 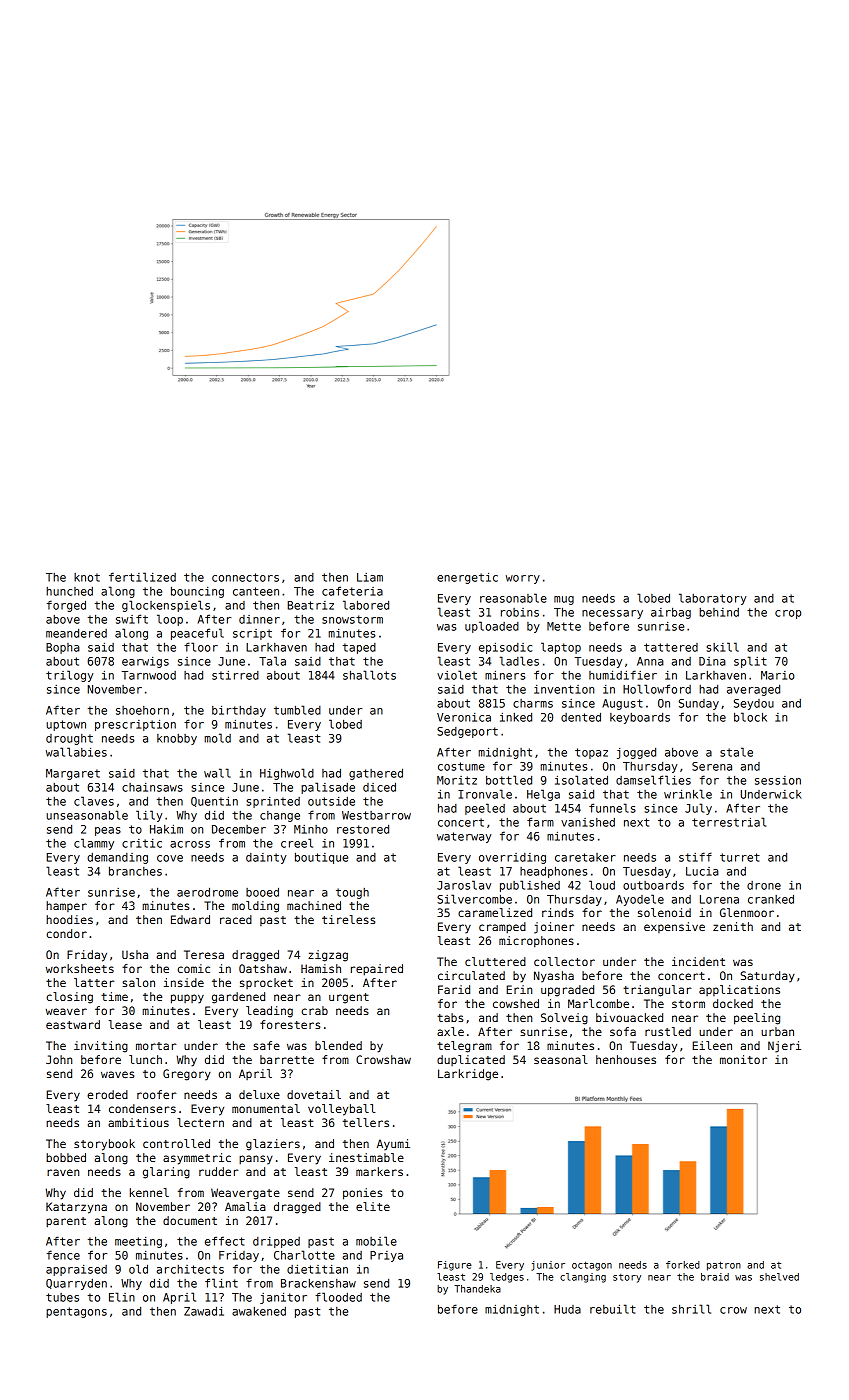 What do you see at coordinates (338, 1297) in the page?
I see `flooded` at bounding box center [338, 1297].
